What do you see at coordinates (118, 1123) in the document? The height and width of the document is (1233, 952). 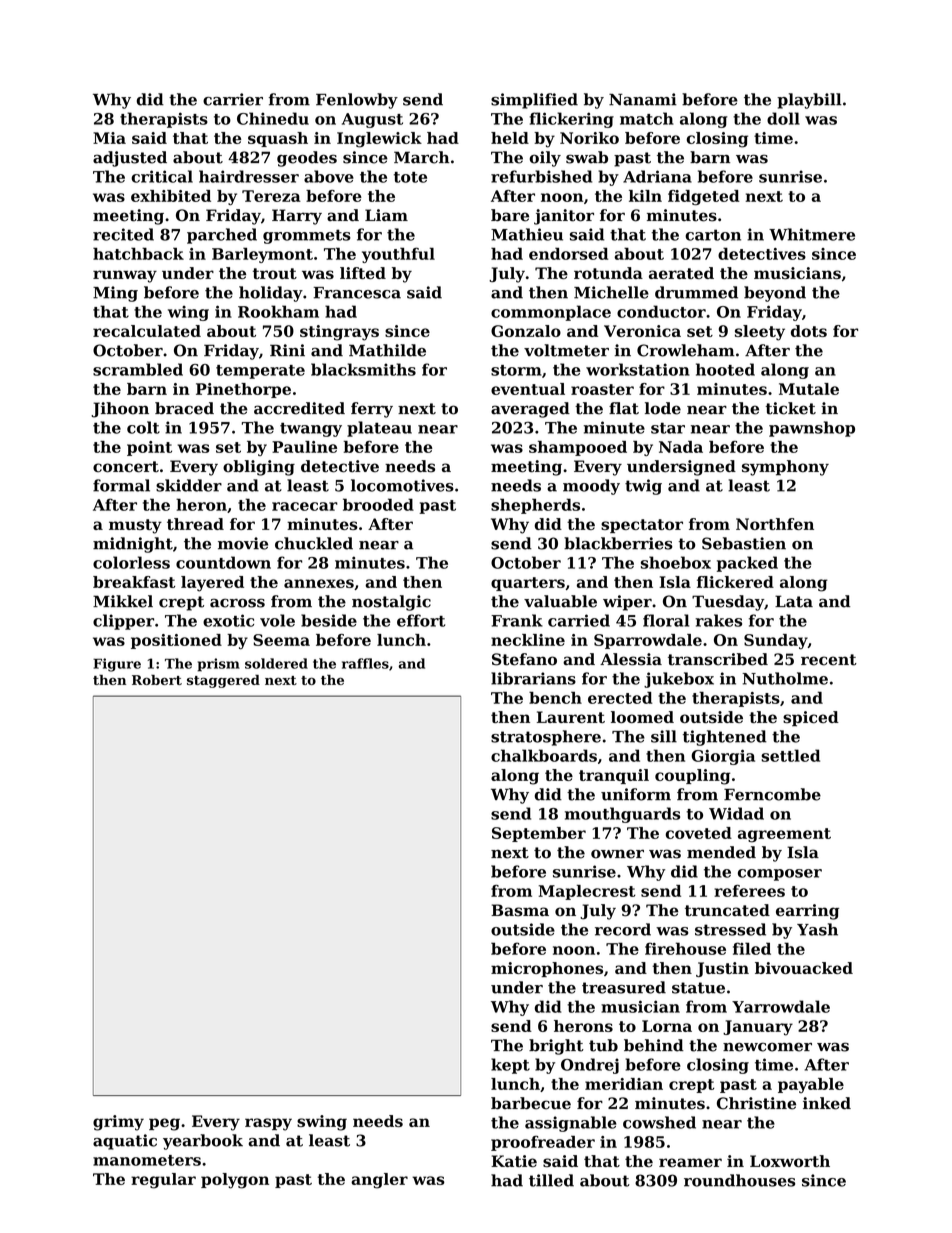 I see `grimy` at bounding box center [118, 1123].
